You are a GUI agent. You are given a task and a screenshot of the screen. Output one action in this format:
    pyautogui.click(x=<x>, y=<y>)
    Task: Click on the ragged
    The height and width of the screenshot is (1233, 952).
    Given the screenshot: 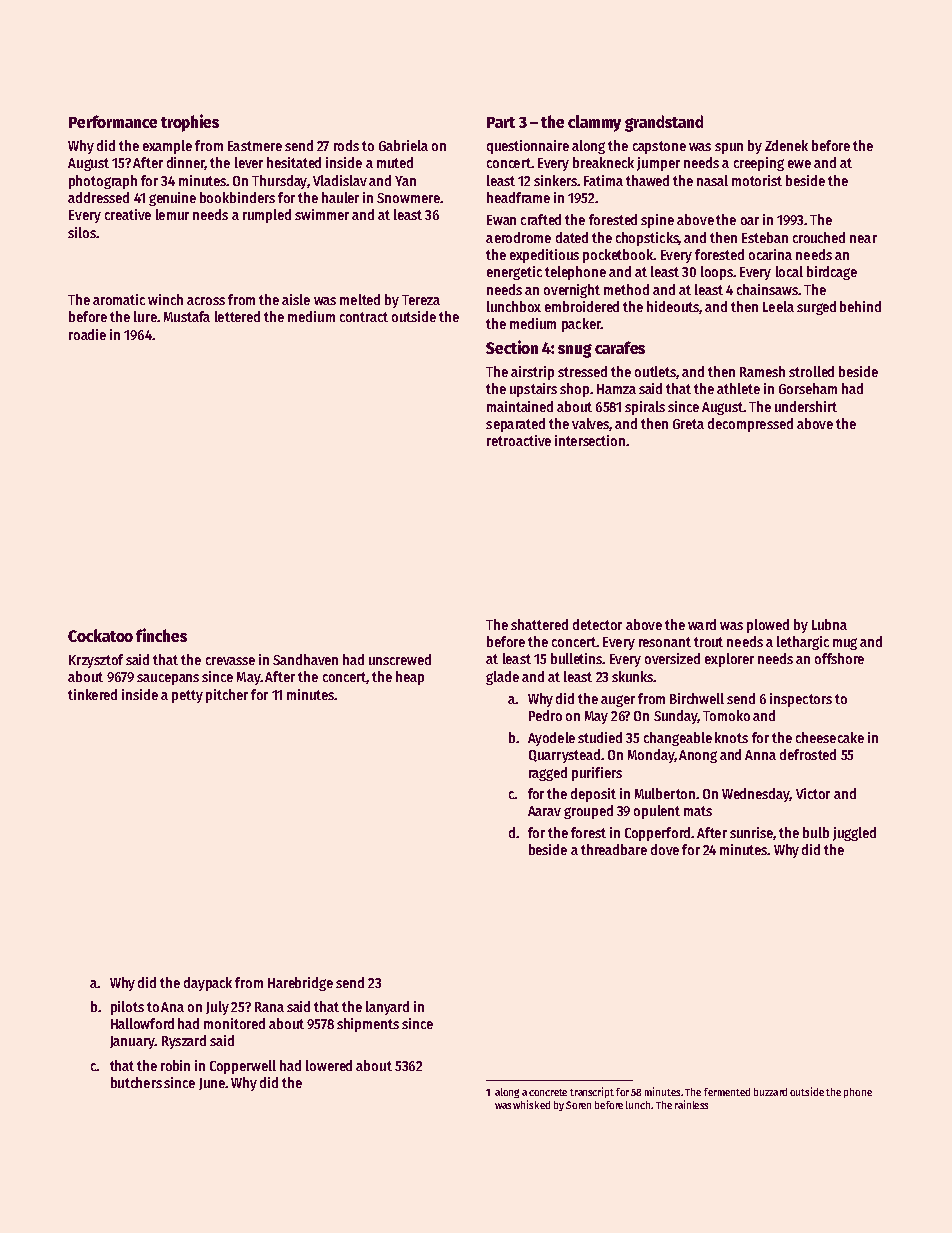 What is the action you would take?
    pyautogui.click(x=548, y=774)
